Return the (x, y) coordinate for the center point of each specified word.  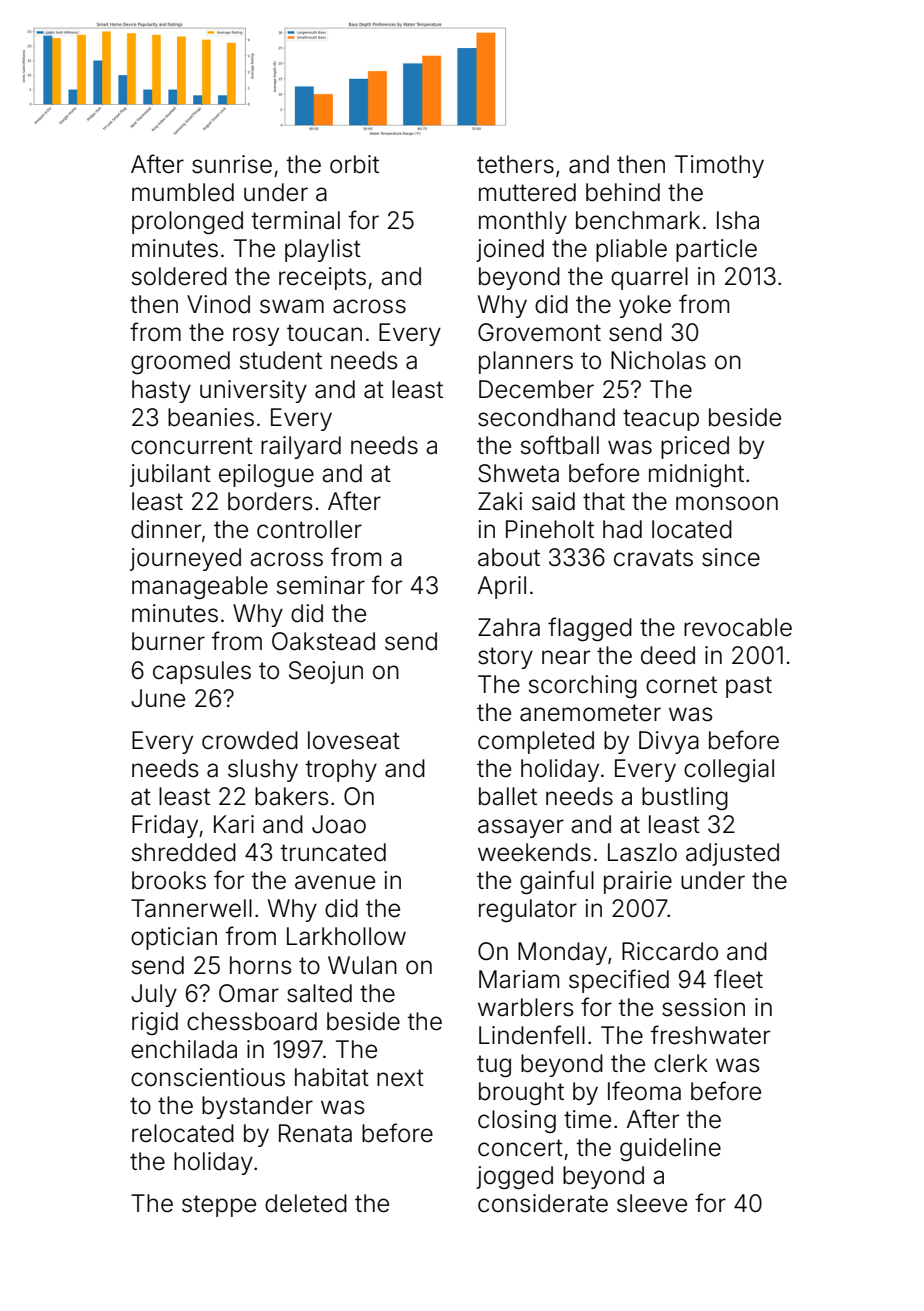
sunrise (232, 164)
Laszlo (642, 852)
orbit (354, 164)
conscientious (208, 1077)
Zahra (509, 627)
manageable (200, 587)
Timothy (719, 166)
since (731, 557)
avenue (335, 882)
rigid (155, 1023)
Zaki (500, 501)
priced (695, 447)
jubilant (170, 475)
